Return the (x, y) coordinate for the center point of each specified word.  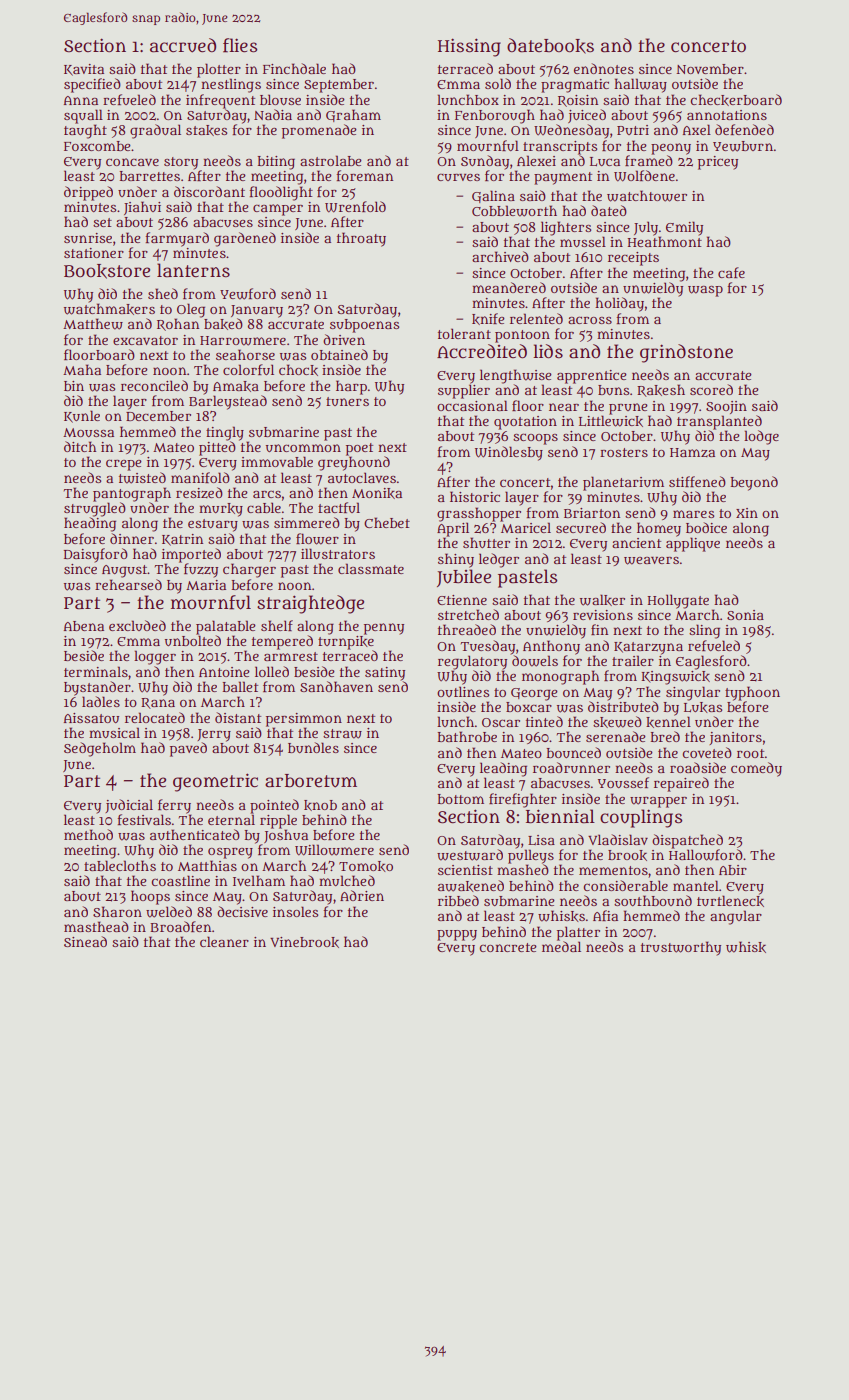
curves (458, 177)
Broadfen (181, 926)
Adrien (362, 895)
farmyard (177, 239)
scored (711, 389)
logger (155, 657)
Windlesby (509, 453)
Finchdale (294, 68)
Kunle (82, 416)
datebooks (550, 46)
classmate (371, 568)
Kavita (84, 70)
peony (671, 149)
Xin (747, 513)
